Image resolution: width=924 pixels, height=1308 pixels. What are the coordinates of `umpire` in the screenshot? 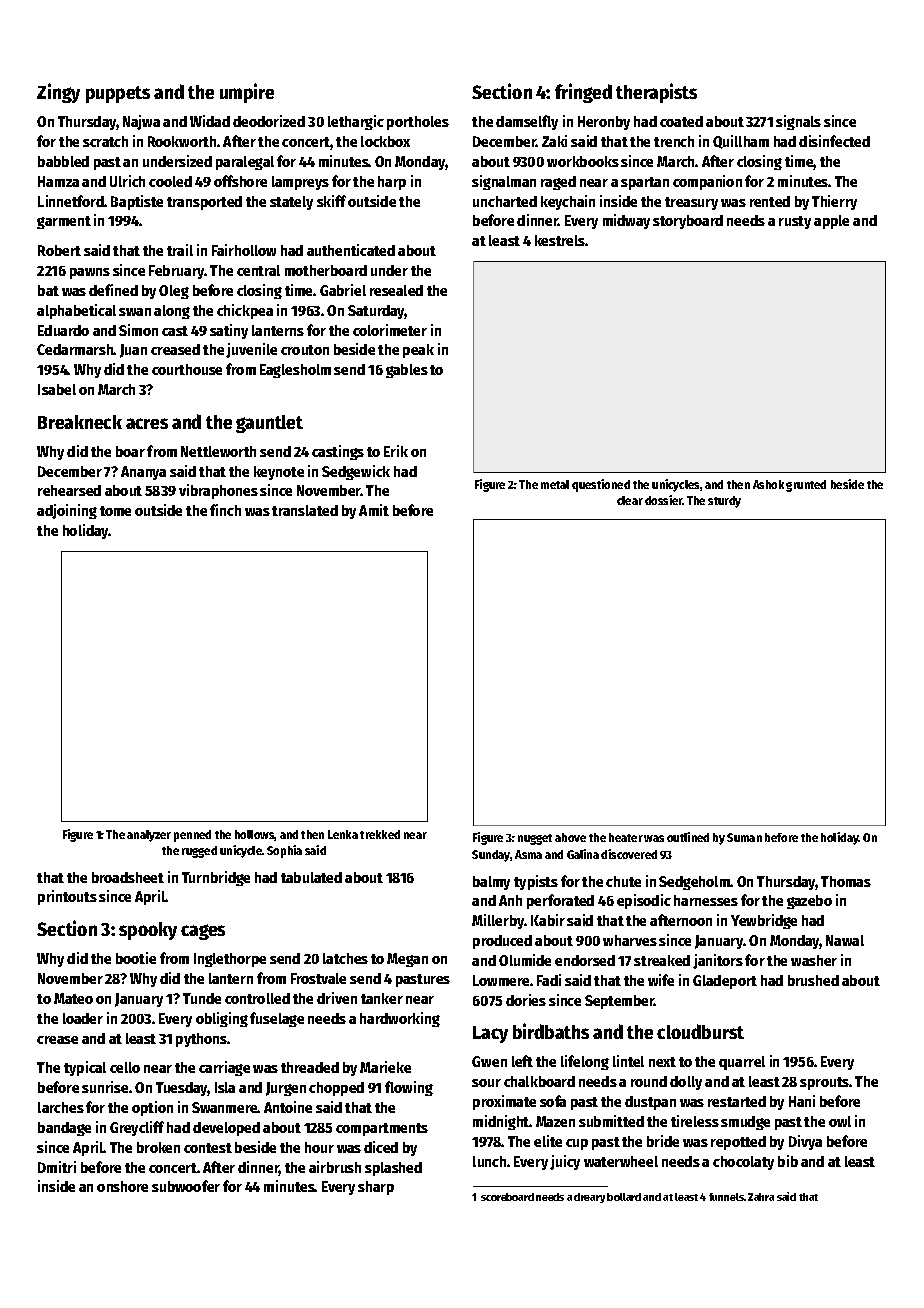 It's located at (247, 93).
